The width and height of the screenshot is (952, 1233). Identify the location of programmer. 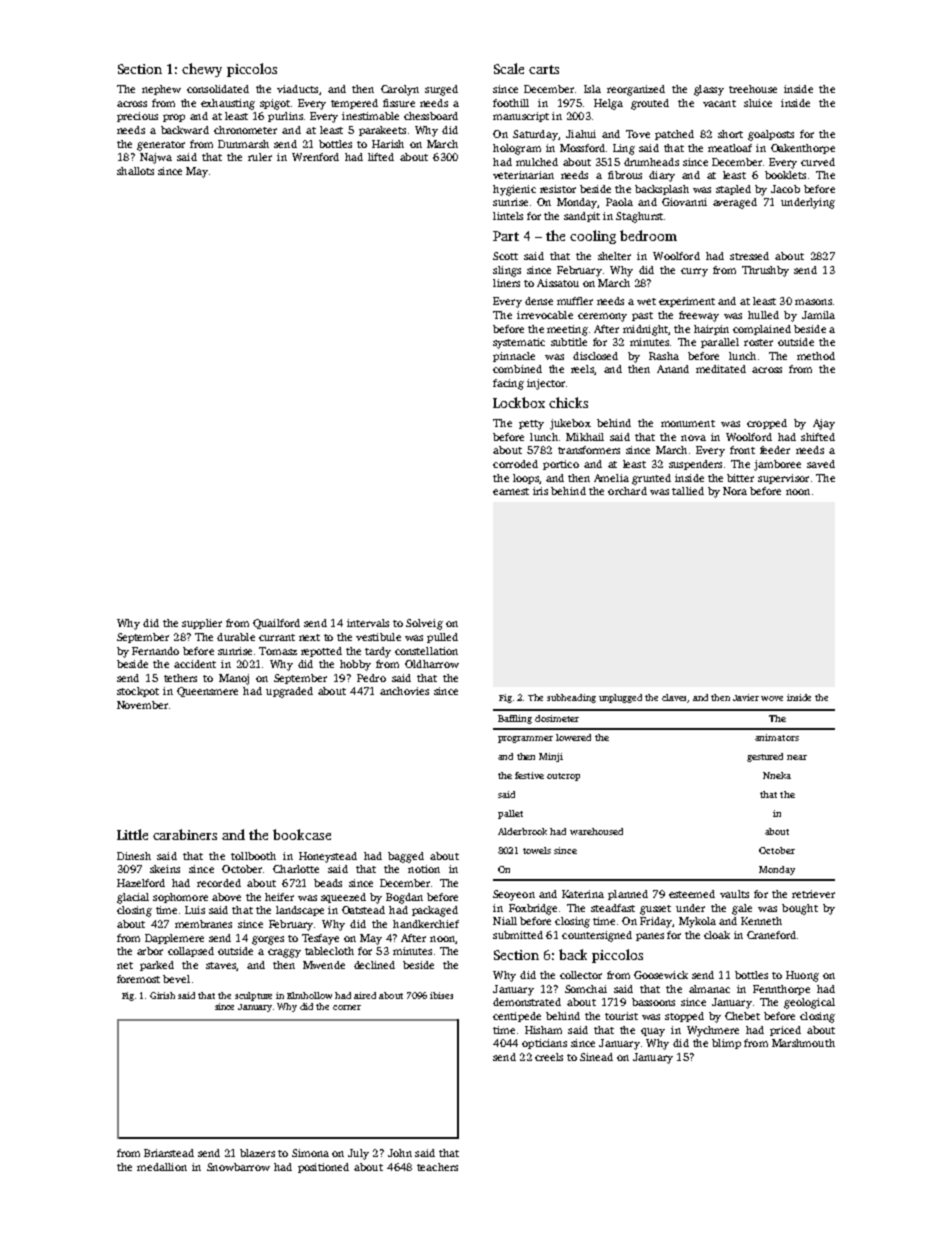
(525, 739).
